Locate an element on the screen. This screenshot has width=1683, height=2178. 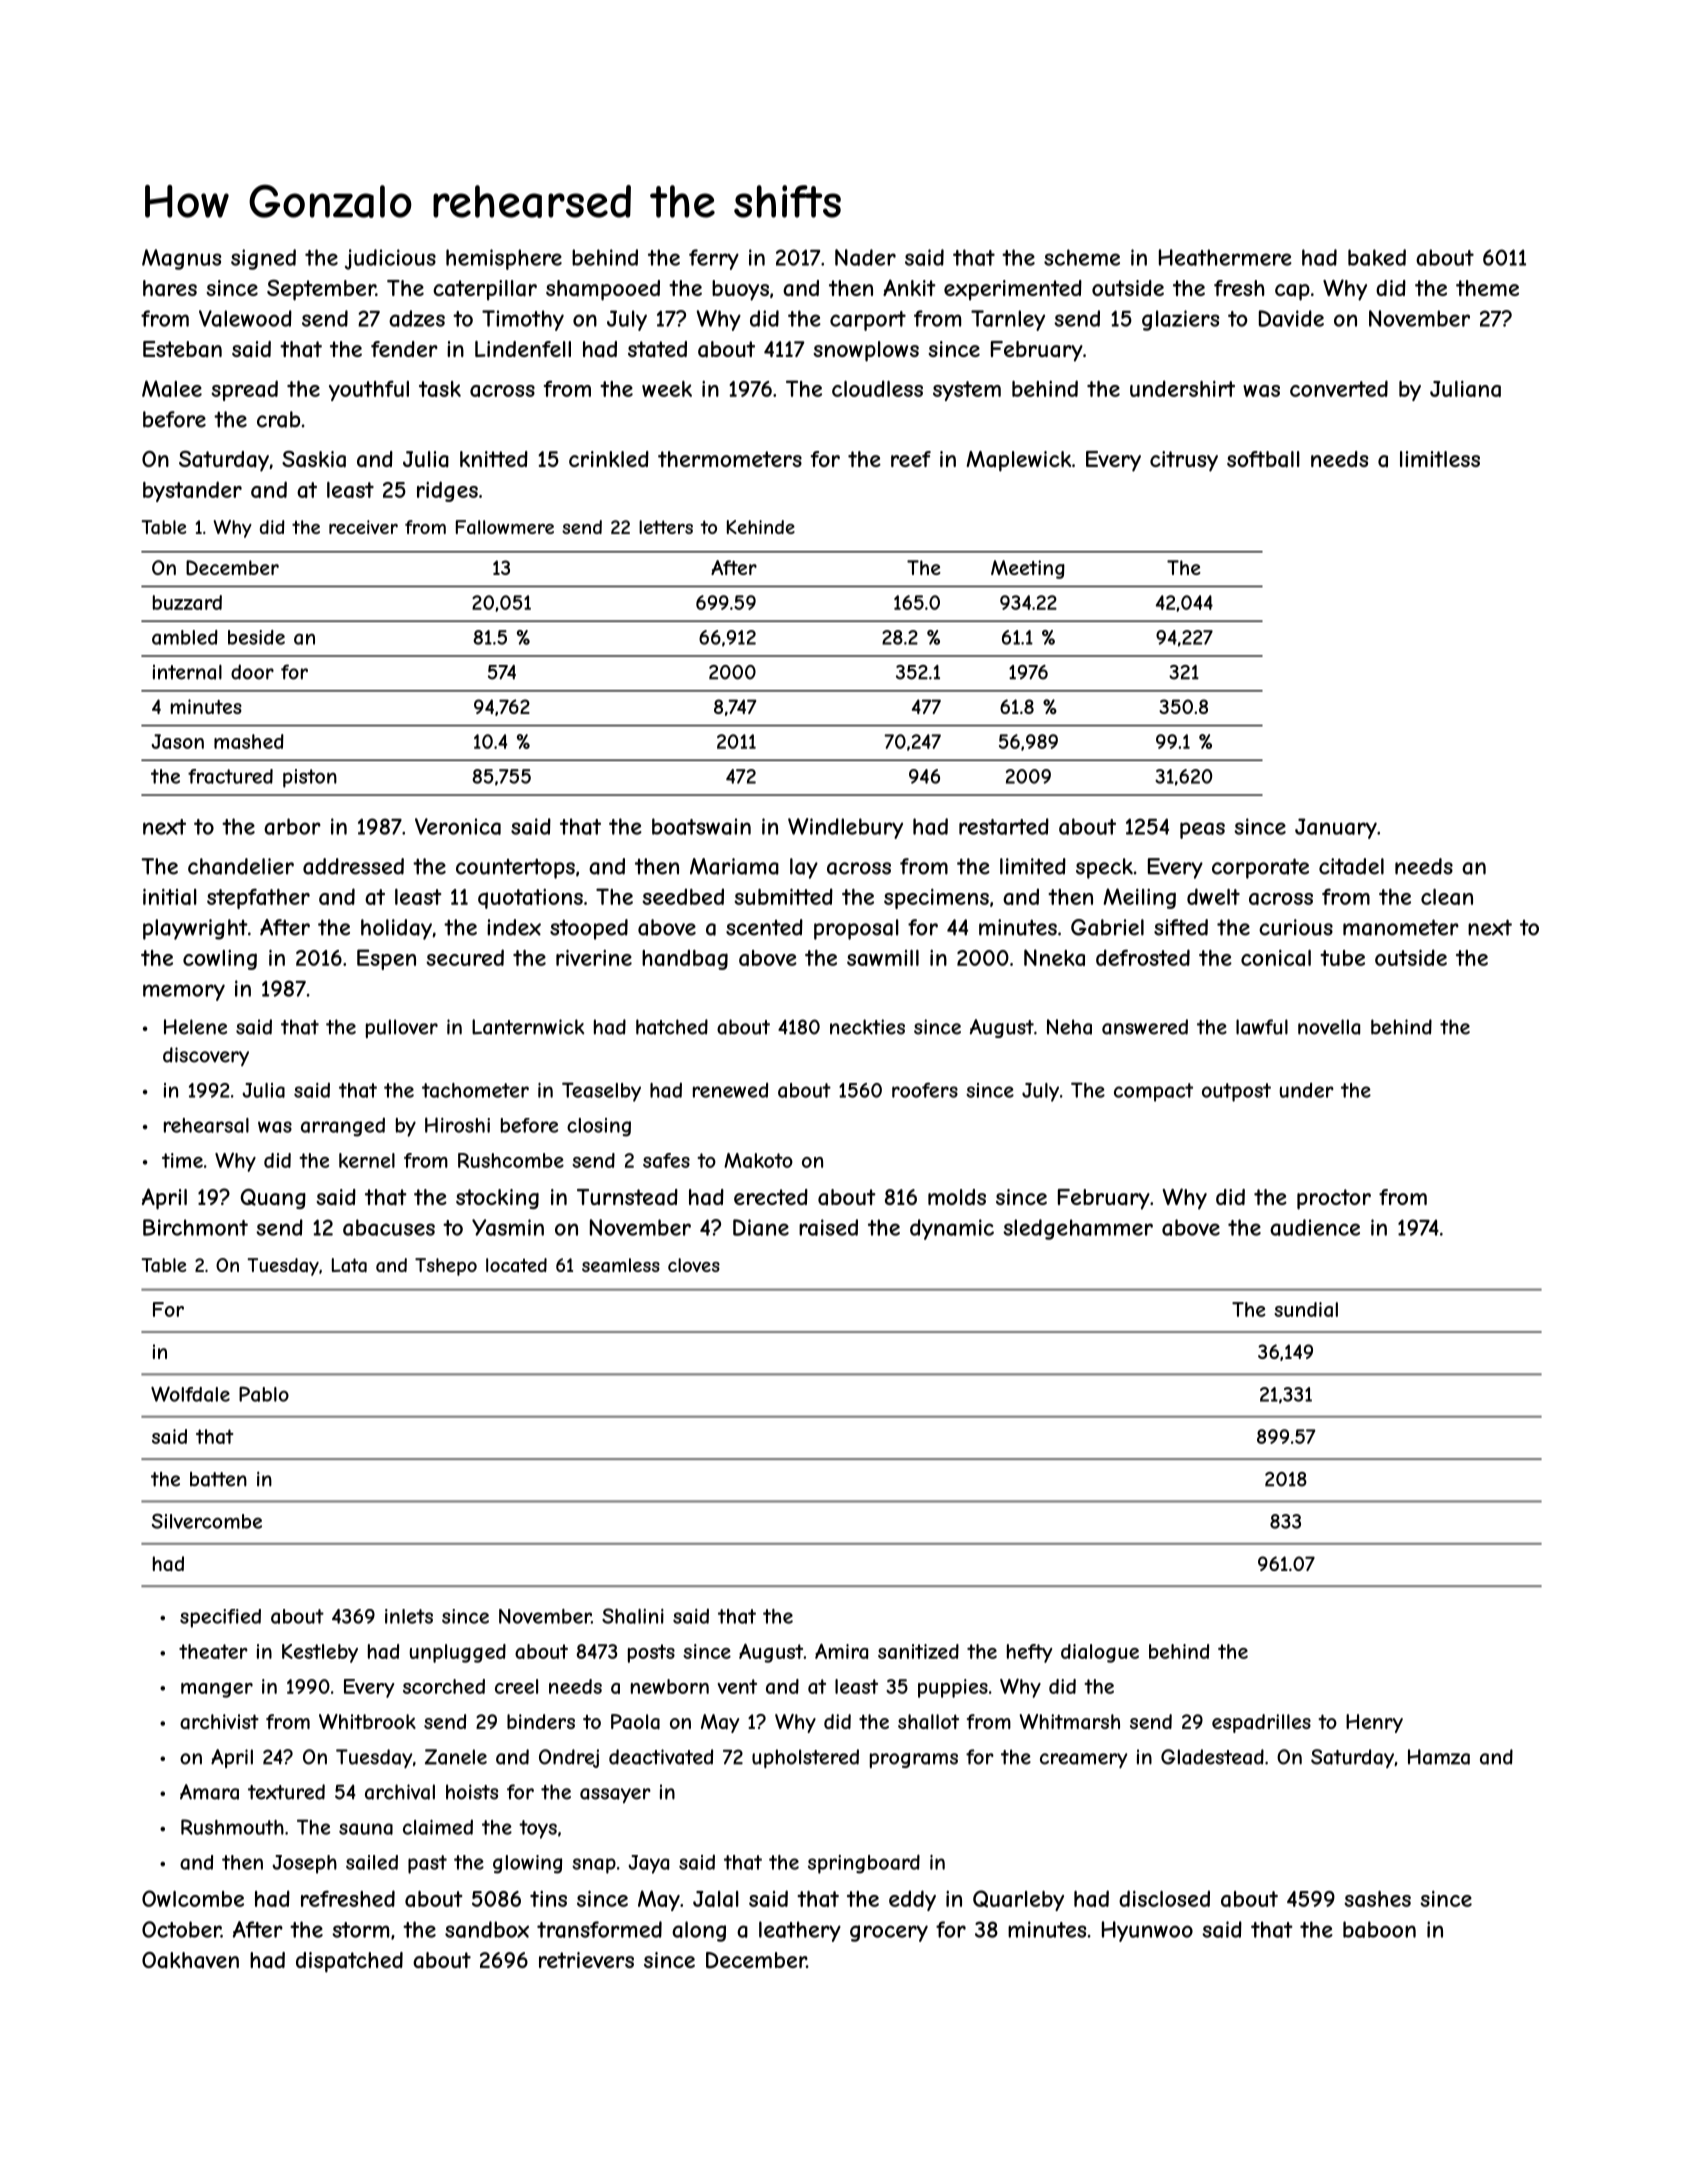
abacuses is located at coordinates (389, 1227).
